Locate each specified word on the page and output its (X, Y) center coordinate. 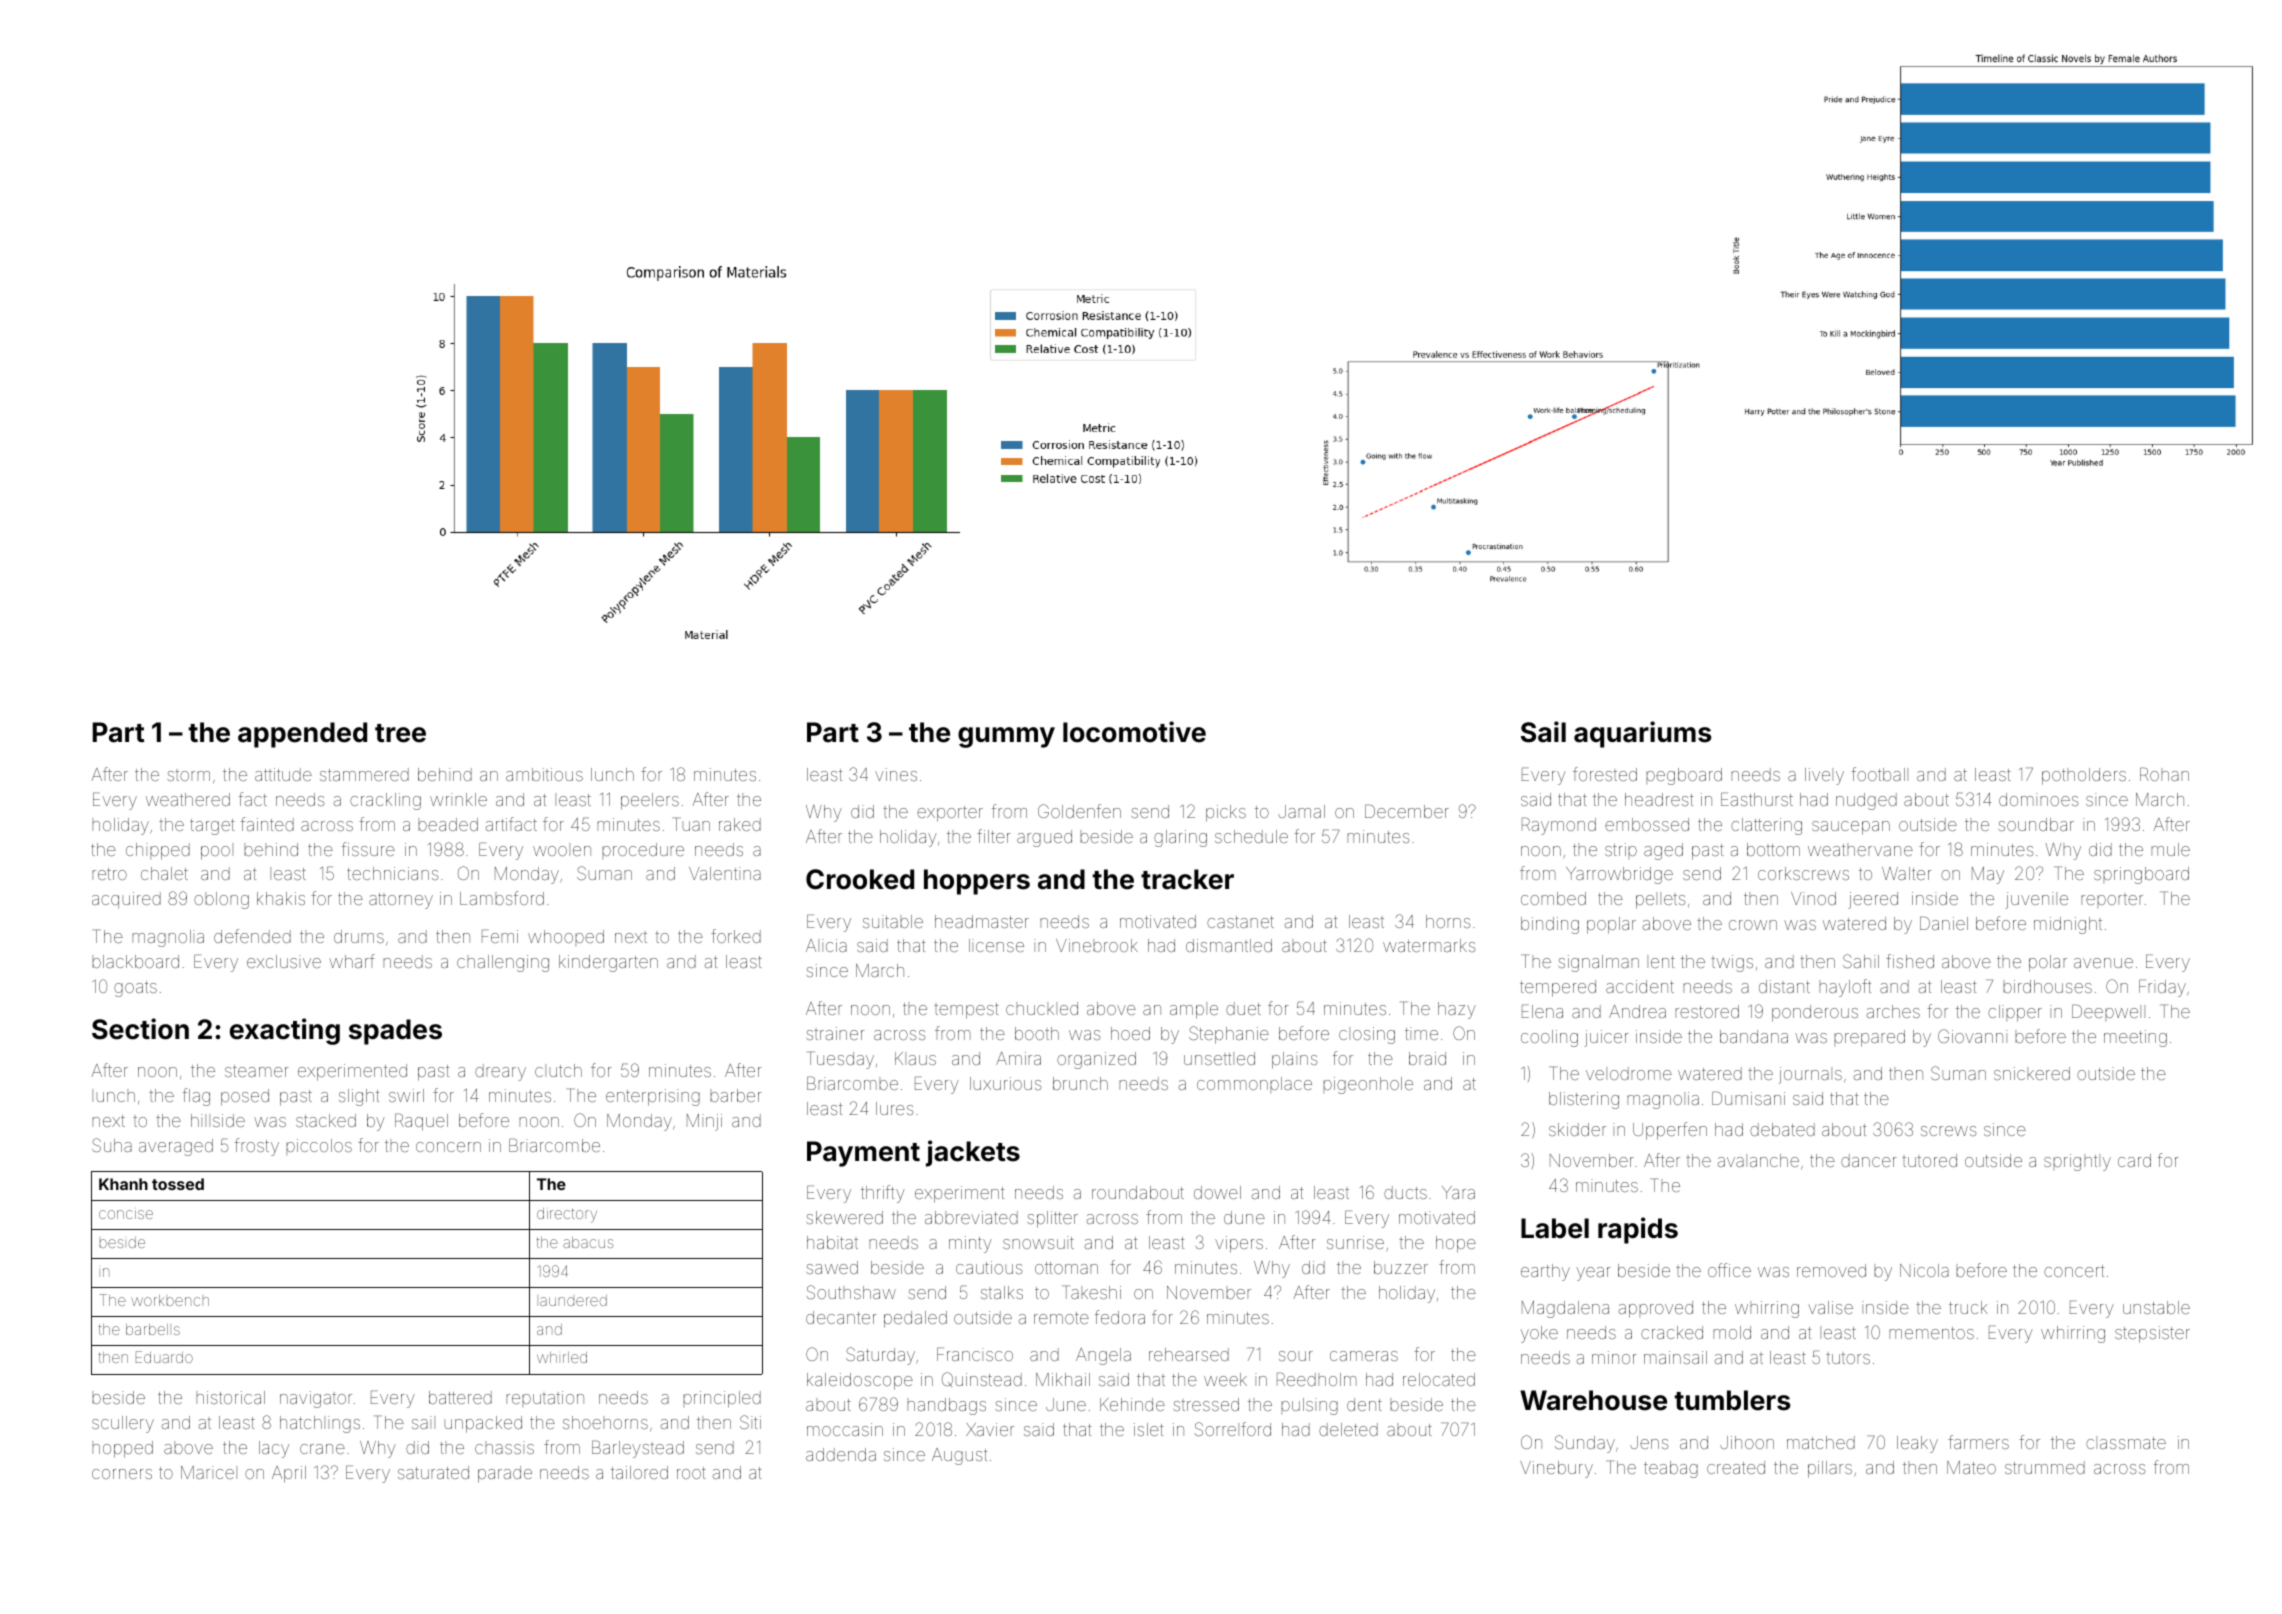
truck (1968, 1307)
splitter (1052, 1219)
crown (1753, 925)
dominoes (2039, 799)
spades (395, 1032)
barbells (153, 1329)
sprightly (2077, 1162)
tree (400, 733)
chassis (504, 1447)
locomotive (1134, 732)
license (996, 945)
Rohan (2164, 774)
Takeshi (1091, 1292)
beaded (448, 824)
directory (567, 1215)
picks (1226, 813)
